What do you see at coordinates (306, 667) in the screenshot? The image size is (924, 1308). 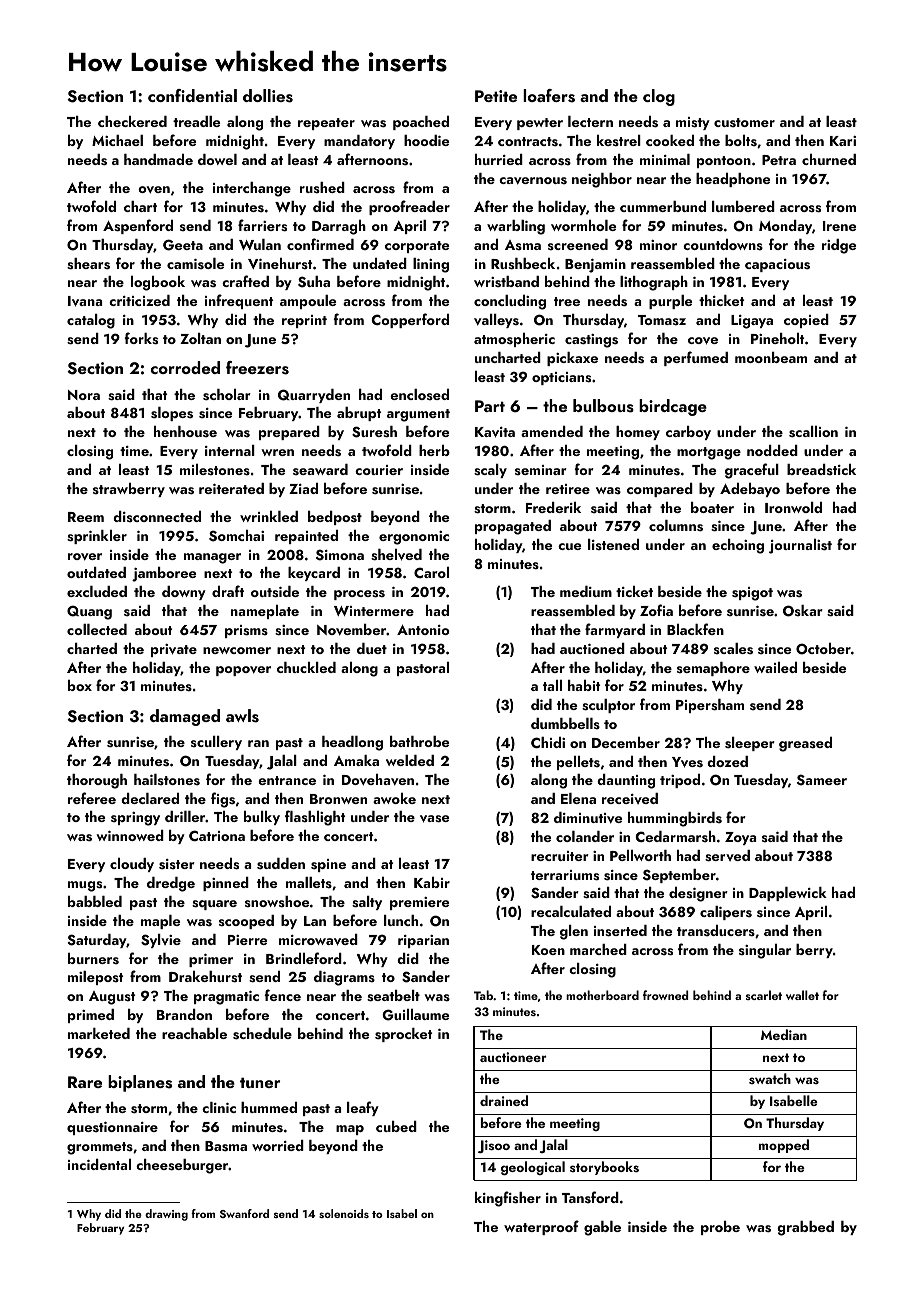 I see `chuckled` at bounding box center [306, 667].
